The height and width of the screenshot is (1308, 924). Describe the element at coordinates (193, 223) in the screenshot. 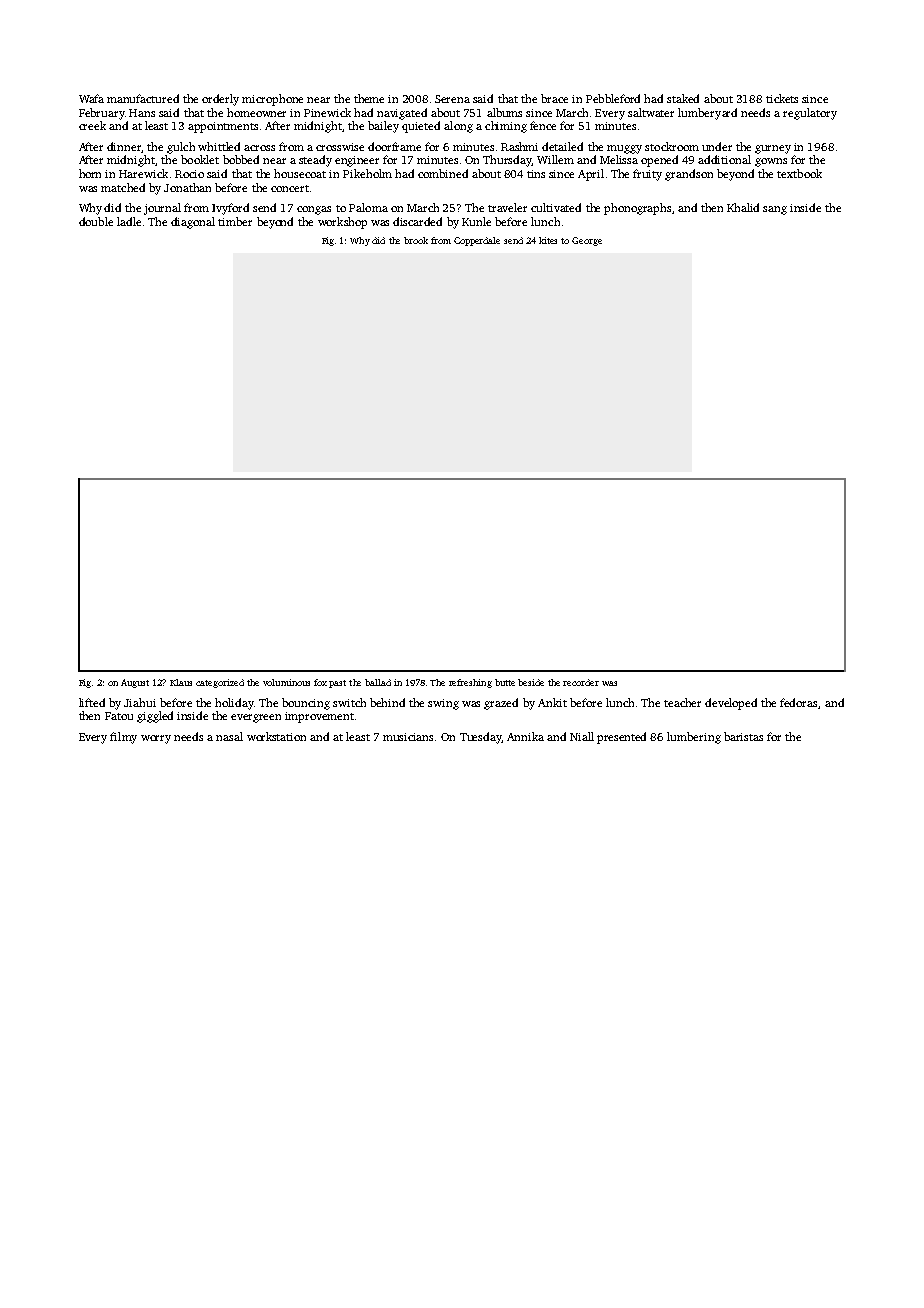

I see `diagonal` at that location.
